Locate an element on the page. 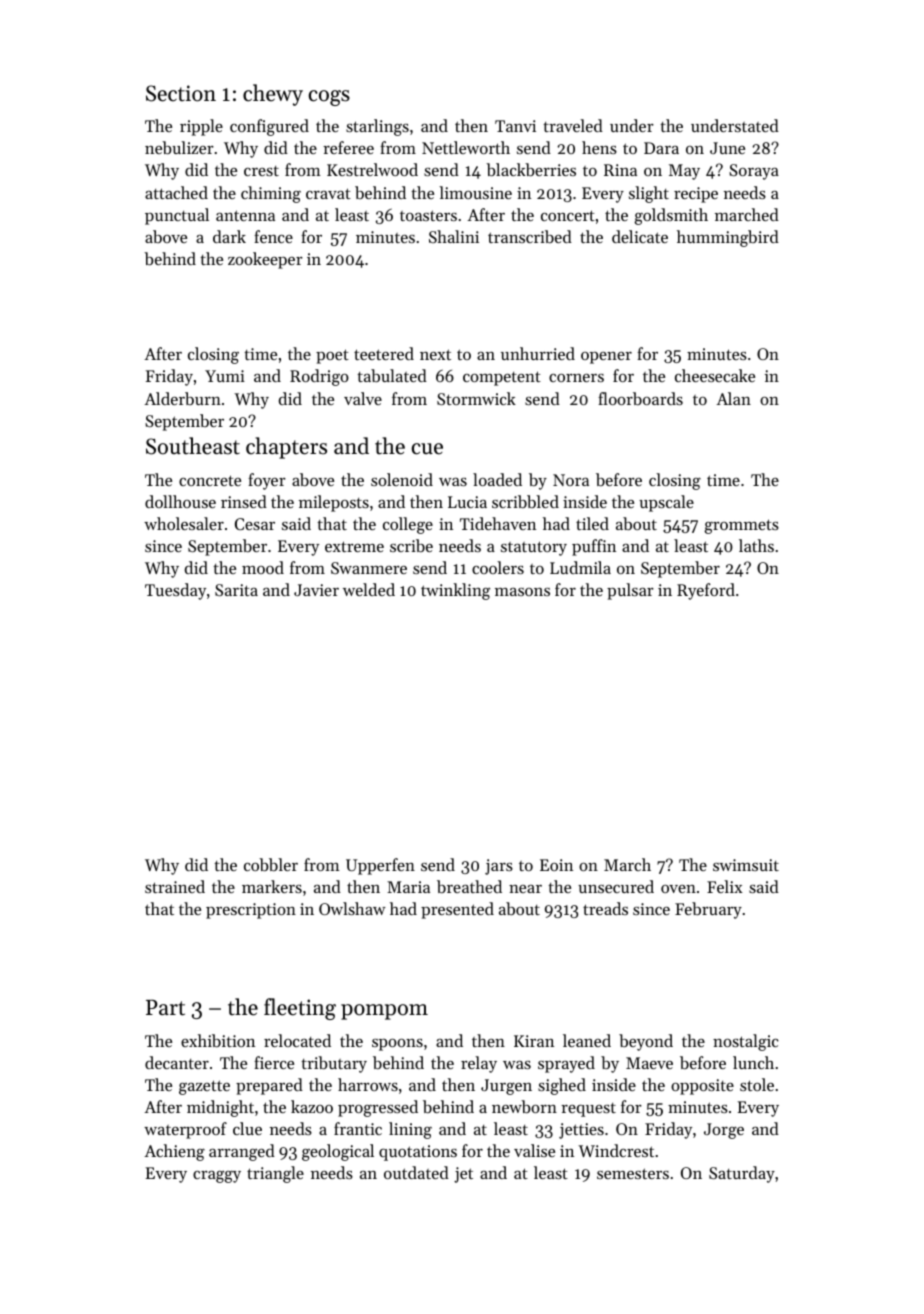  limousine is located at coordinates (475, 192).
